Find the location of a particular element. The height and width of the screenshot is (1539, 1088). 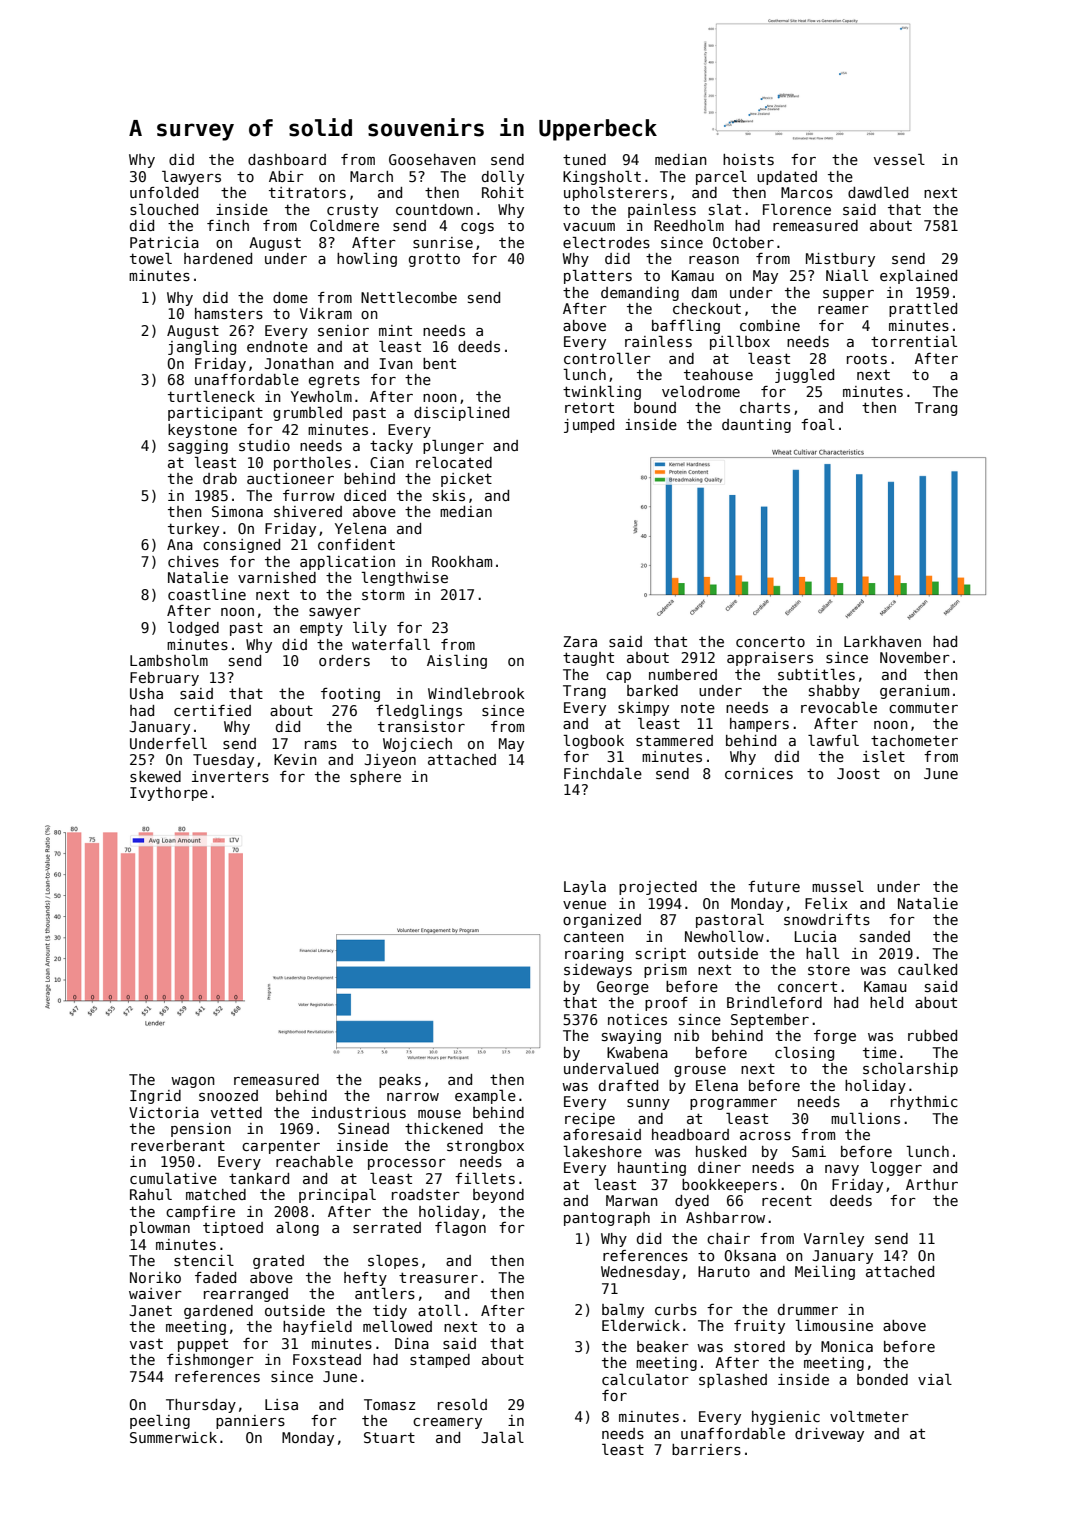

inverters is located at coordinates (230, 776).
